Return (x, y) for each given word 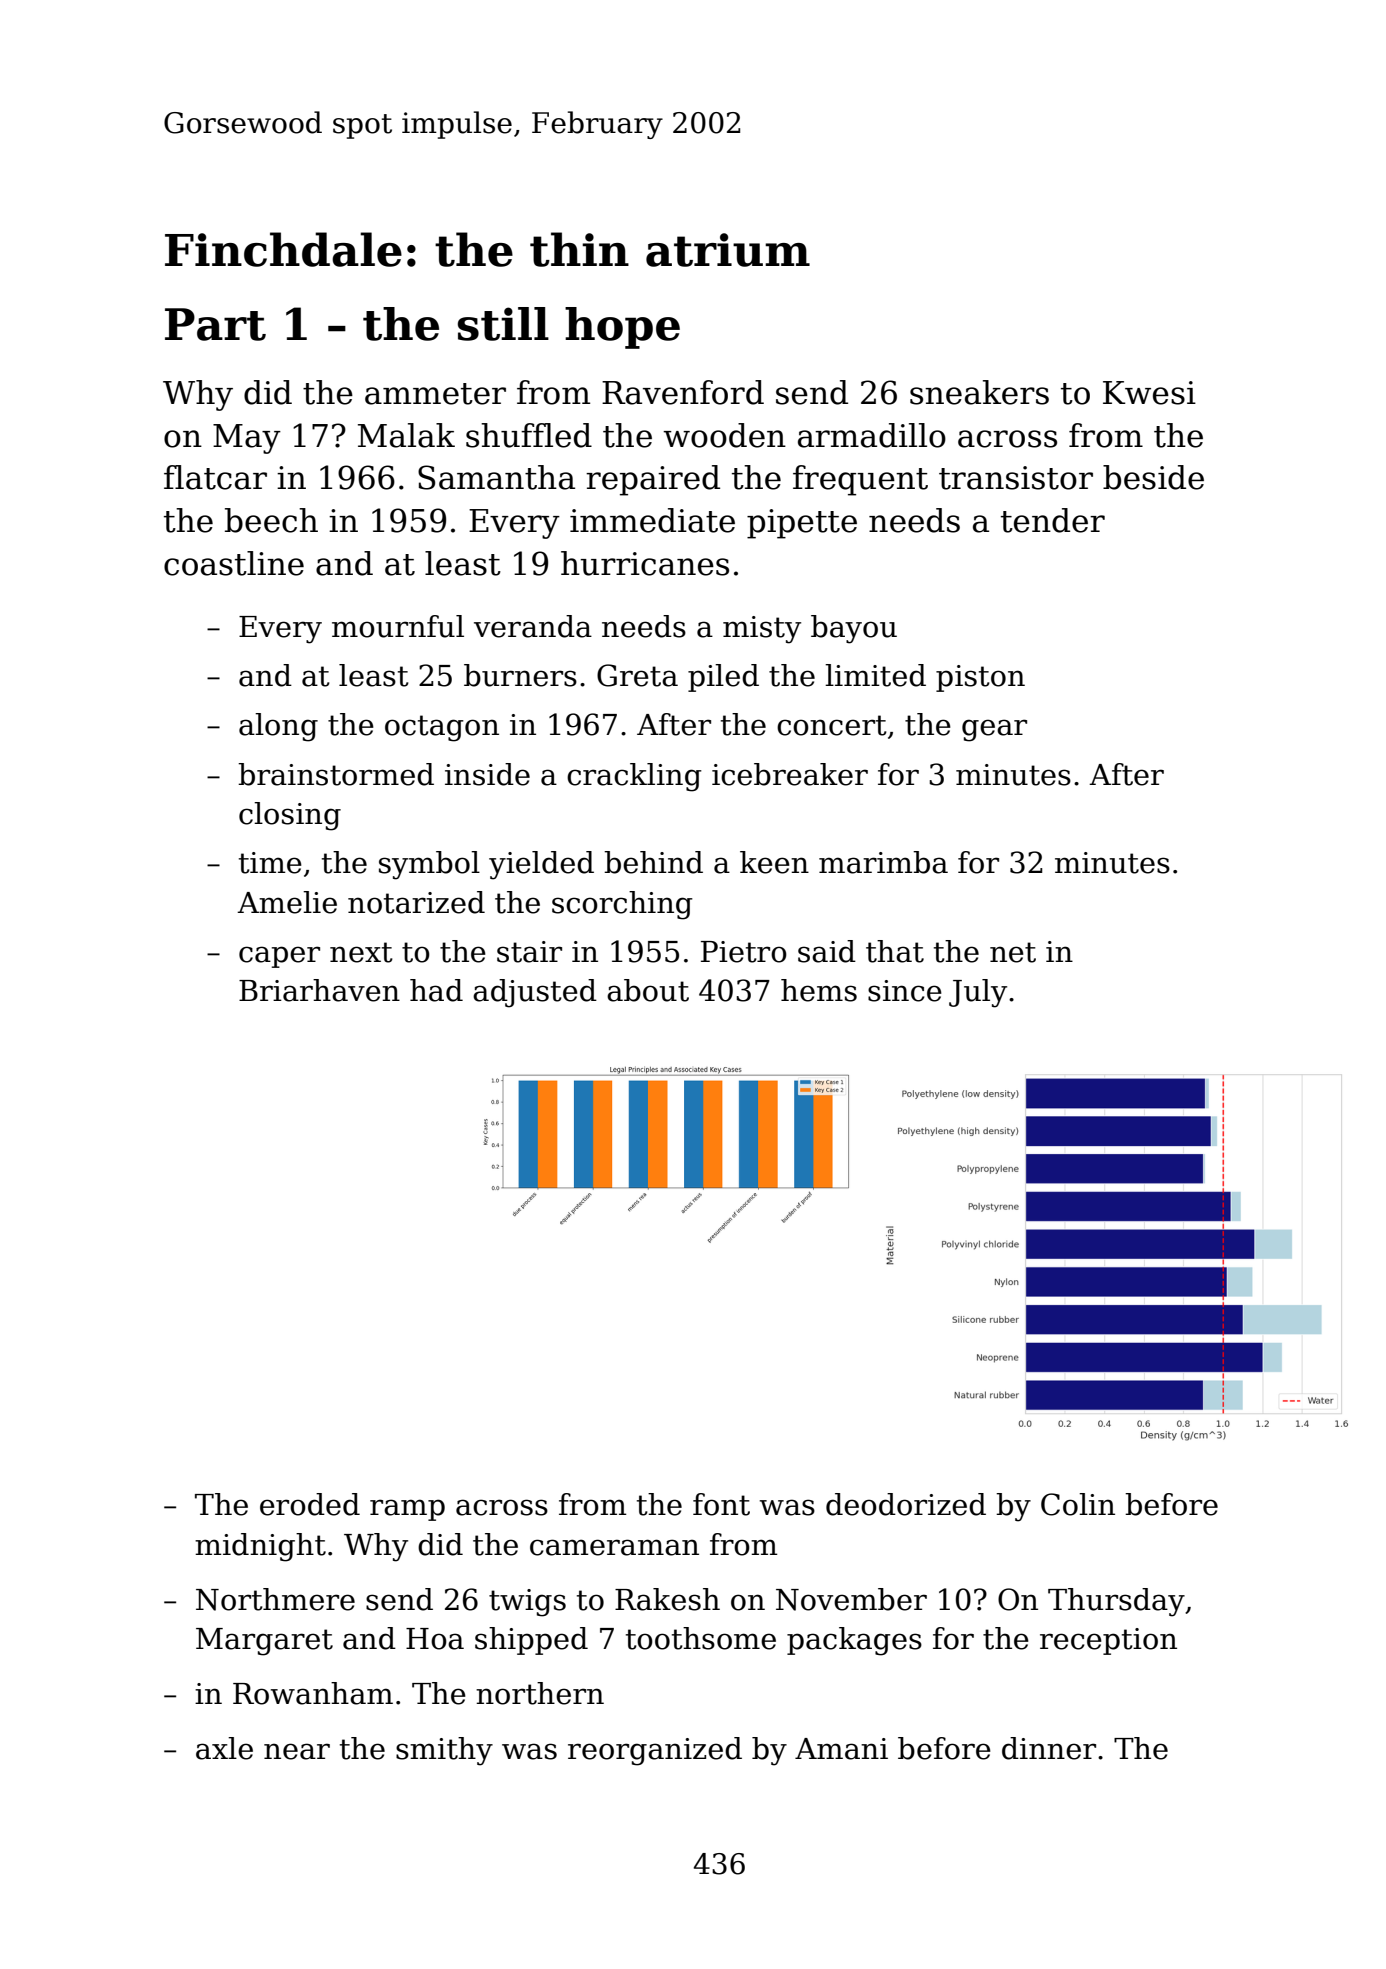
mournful (398, 626)
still (503, 324)
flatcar (215, 477)
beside (1153, 477)
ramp (407, 1510)
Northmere (275, 1599)
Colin (1078, 1504)
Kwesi (1149, 393)
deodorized (906, 1504)
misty (762, 630)
